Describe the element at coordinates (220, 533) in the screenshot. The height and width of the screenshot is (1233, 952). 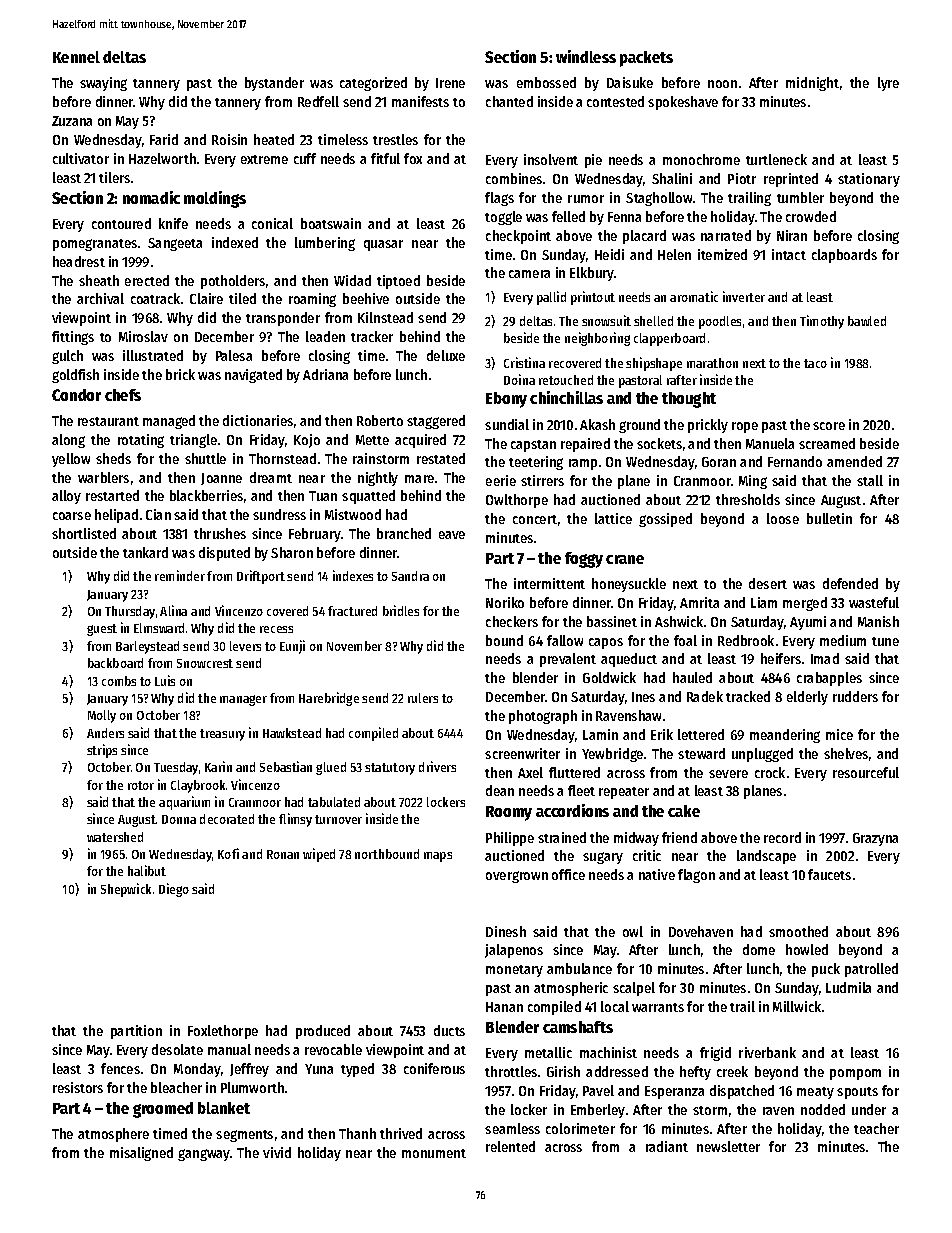
I see `thrushes` at that location.
